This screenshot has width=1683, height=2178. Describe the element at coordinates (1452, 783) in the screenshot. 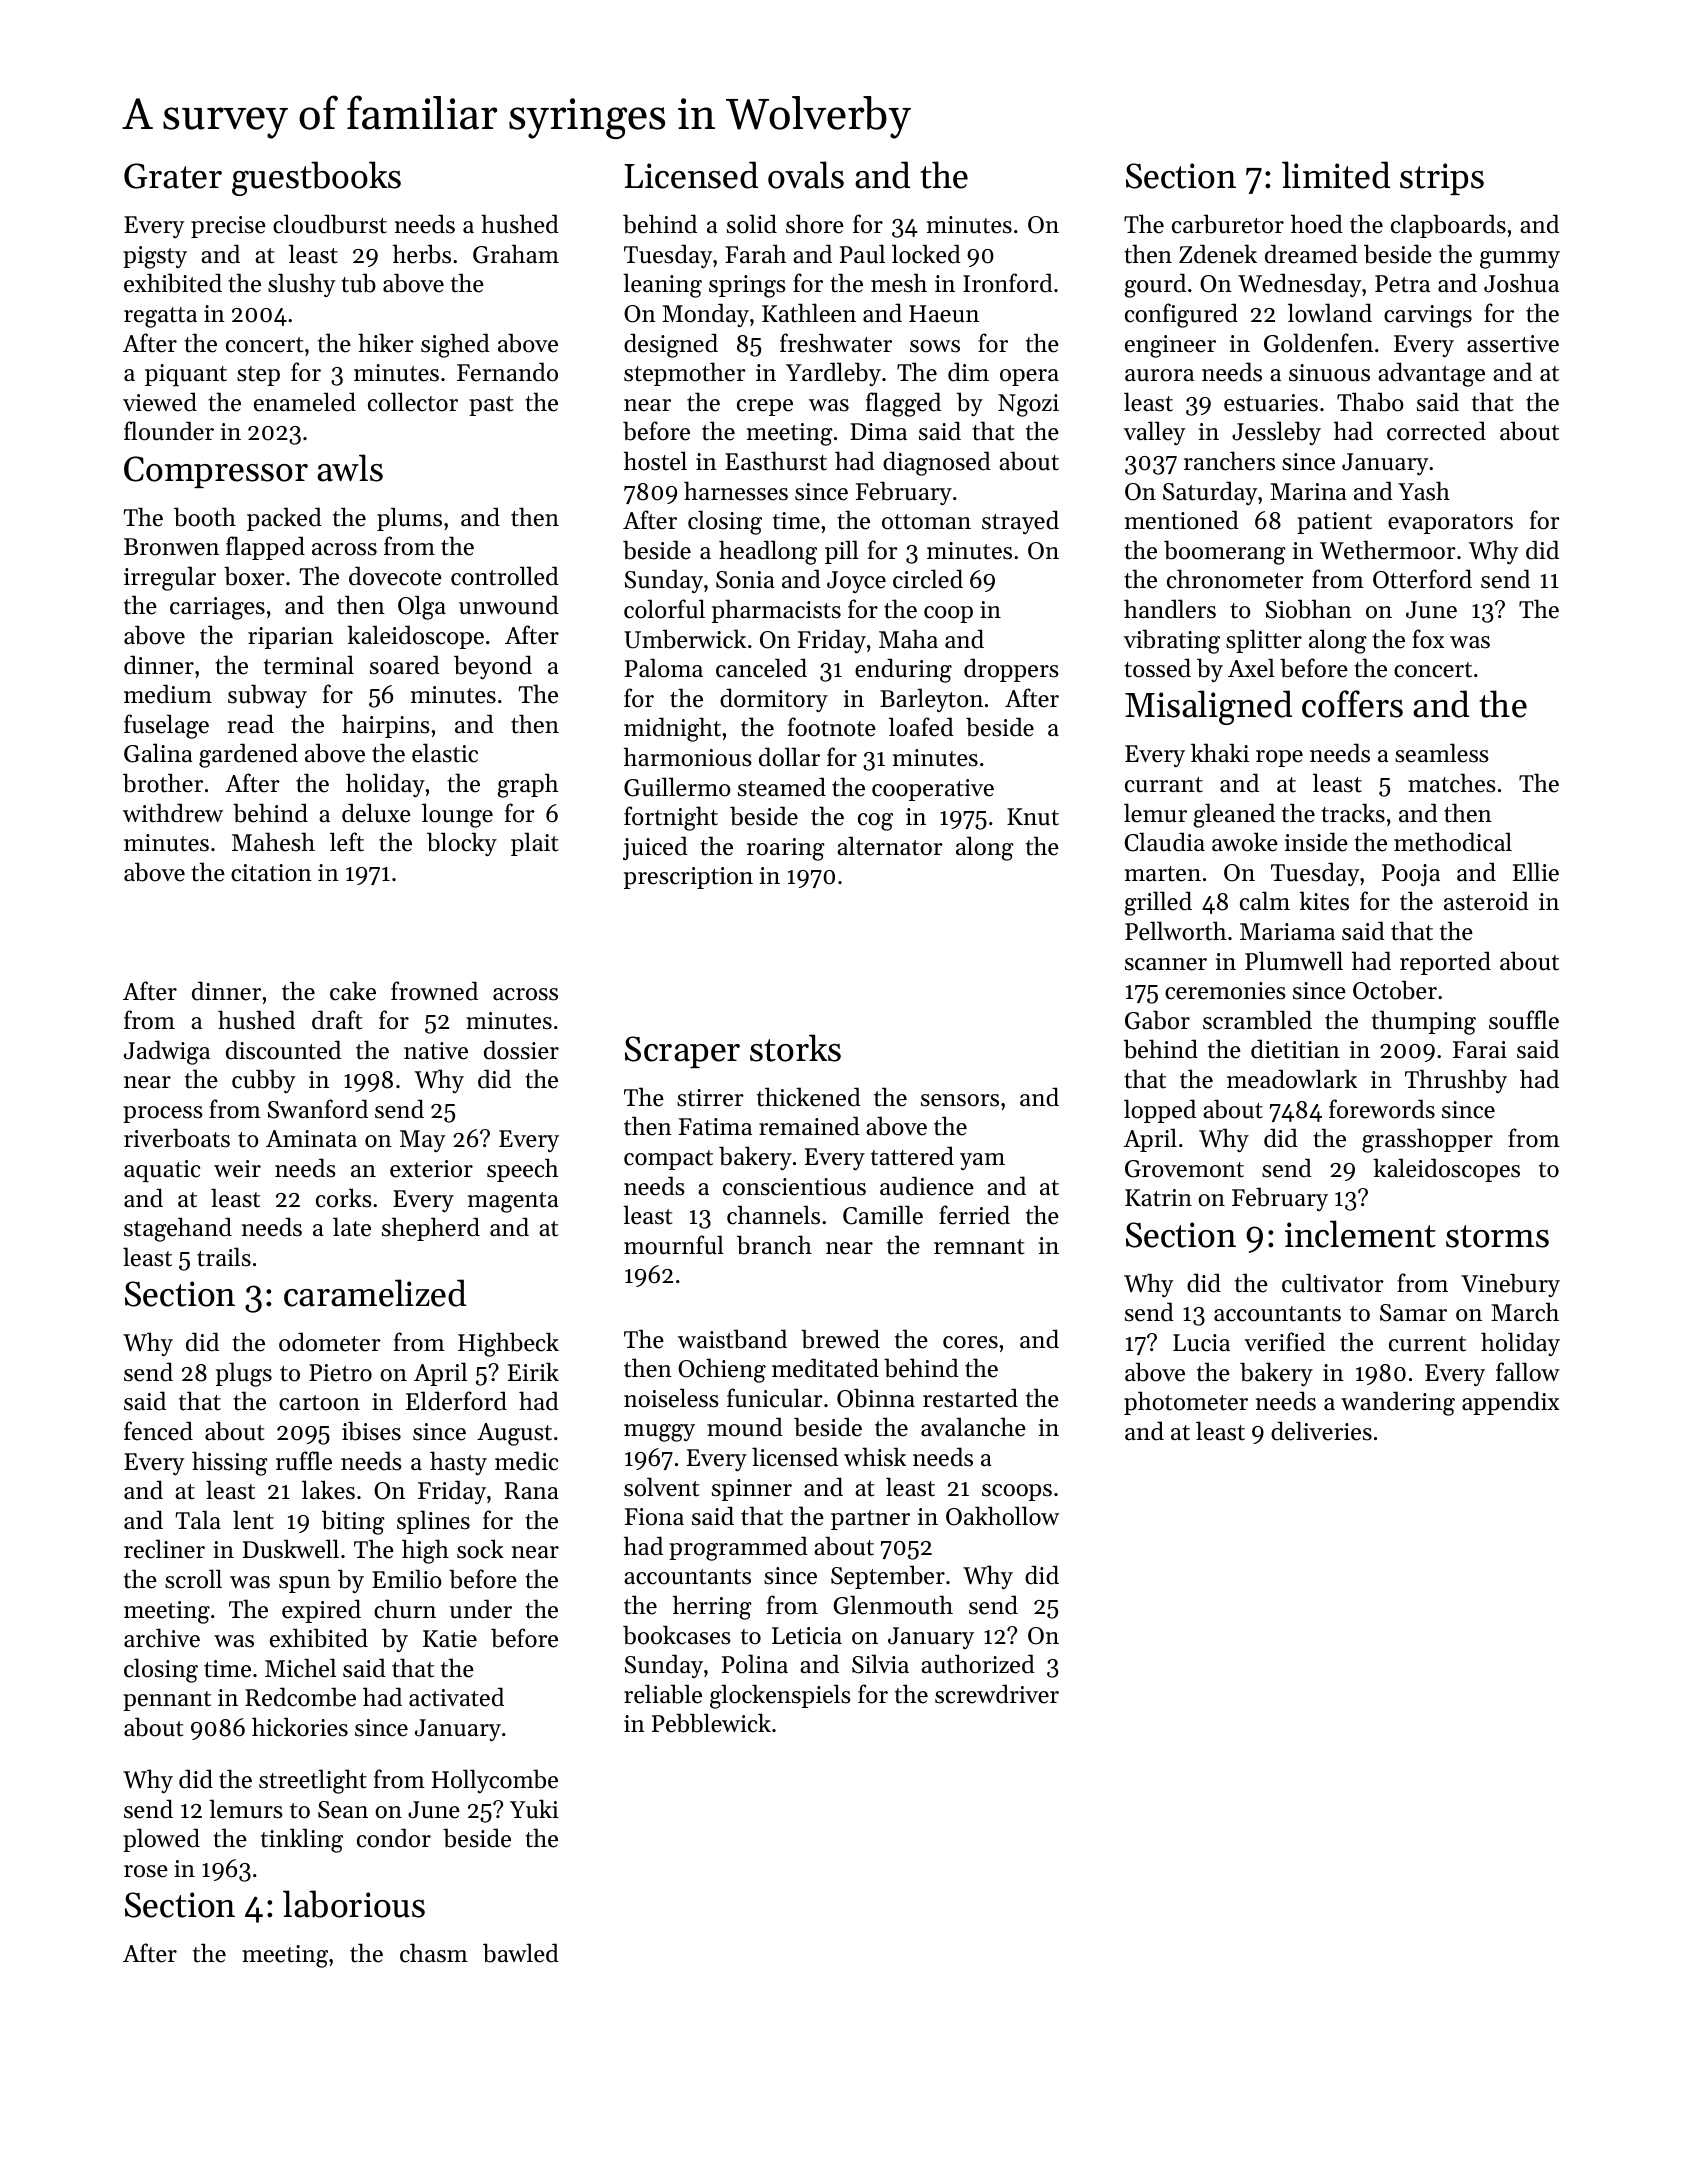

I see `matches` at that location.
